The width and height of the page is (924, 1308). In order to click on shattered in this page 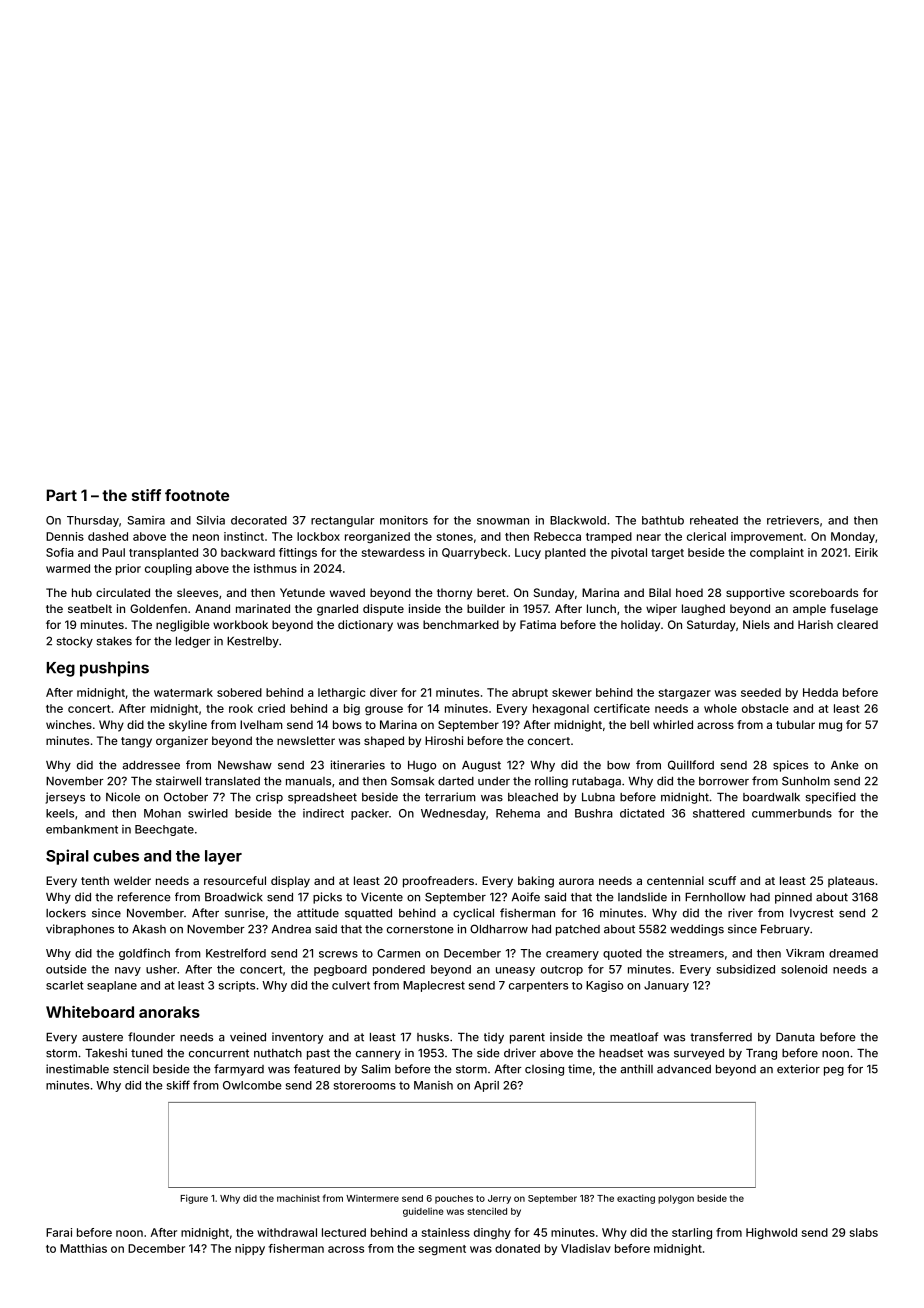, I will do `click(719, 813)`.
